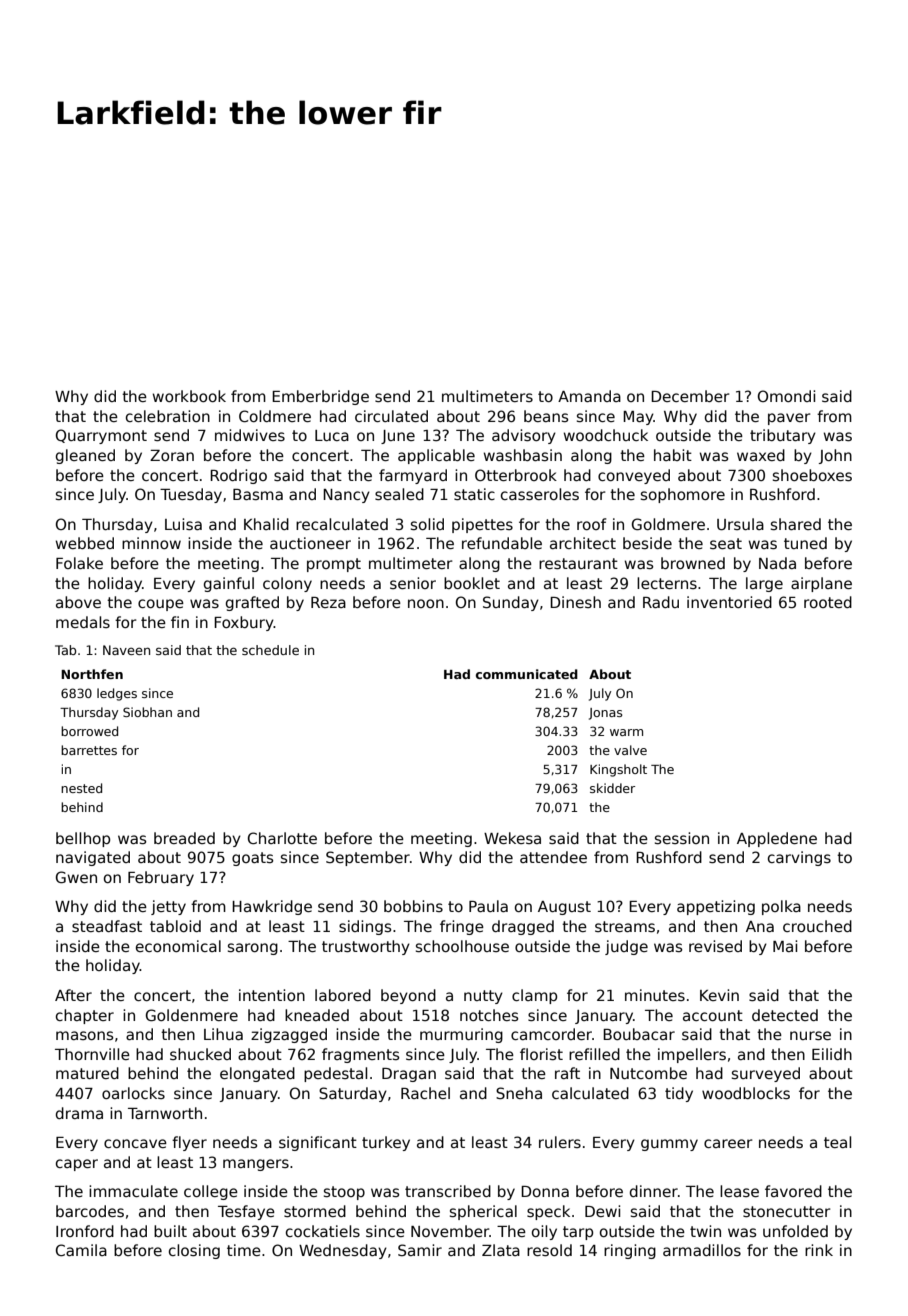  Describe the element at coordinates (178, 946) in the page. I see `economical` at that location.
